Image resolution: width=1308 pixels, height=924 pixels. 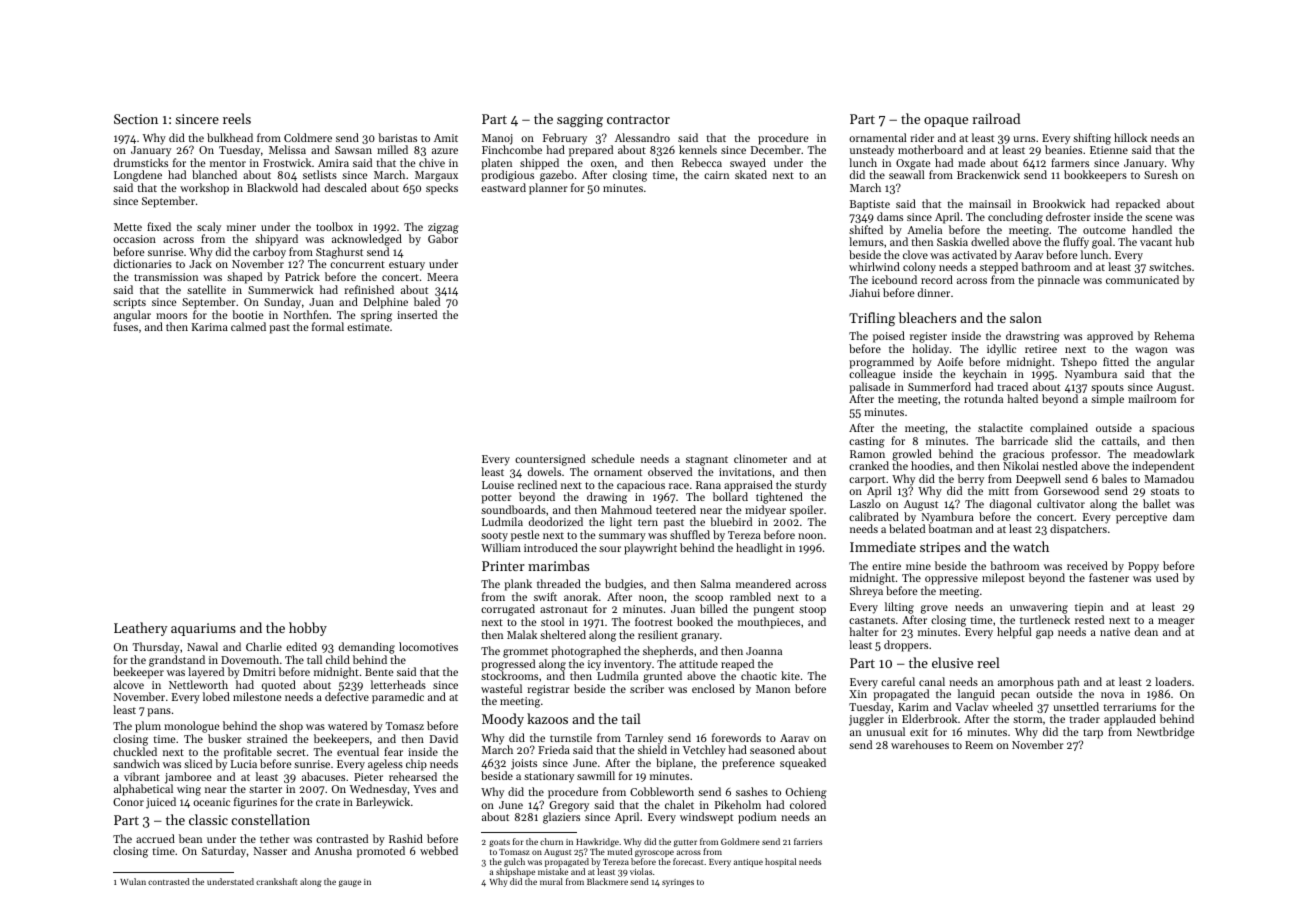 What do you see at coordinates (1142, 279) in the screenshot?
I see `communicated` at bounding box center [1142, 279].
